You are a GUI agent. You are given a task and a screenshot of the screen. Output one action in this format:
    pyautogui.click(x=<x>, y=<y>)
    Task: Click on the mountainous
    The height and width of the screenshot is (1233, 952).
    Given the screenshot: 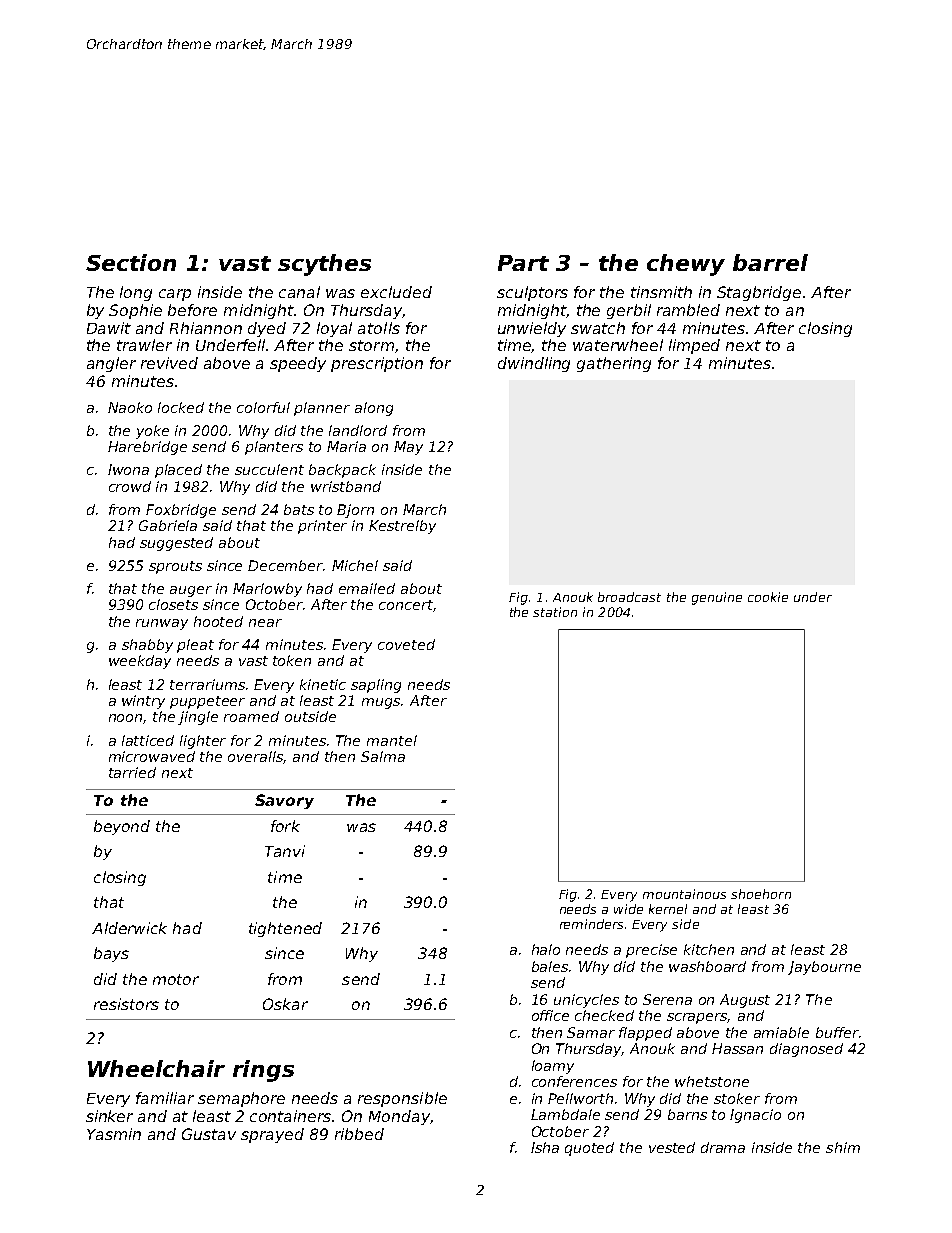 What is the action you would take?
    pyautogui.click(x=684, y=894)
